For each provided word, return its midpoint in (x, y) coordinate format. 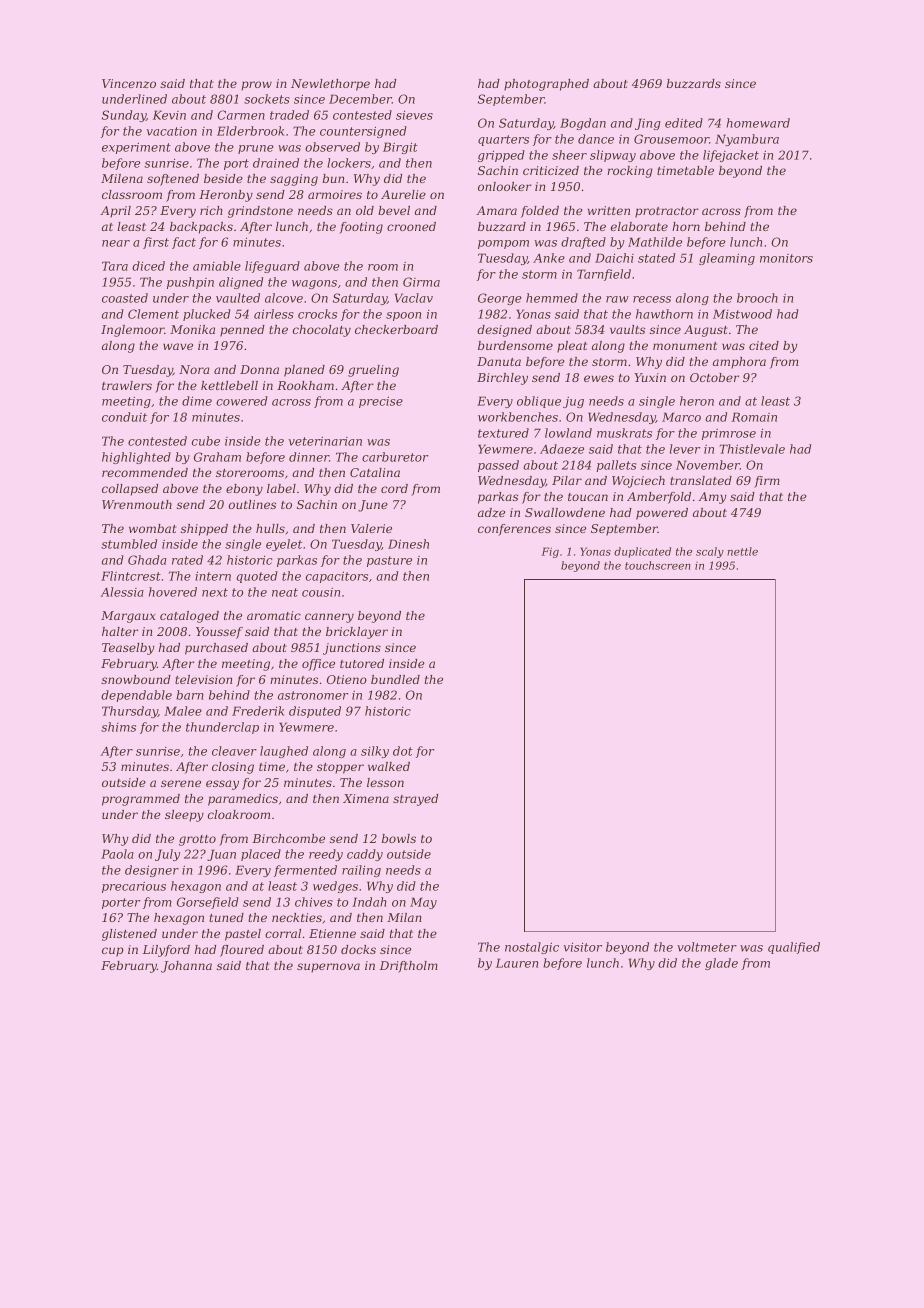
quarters (503, 140)
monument (685, 346)
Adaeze (562, 449)
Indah (369, 902)
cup (112, 952)
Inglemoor (132, 331)
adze (491, 512)
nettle (742, 551)
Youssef (219, 633)
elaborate (639, 226)
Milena (122, 178)
